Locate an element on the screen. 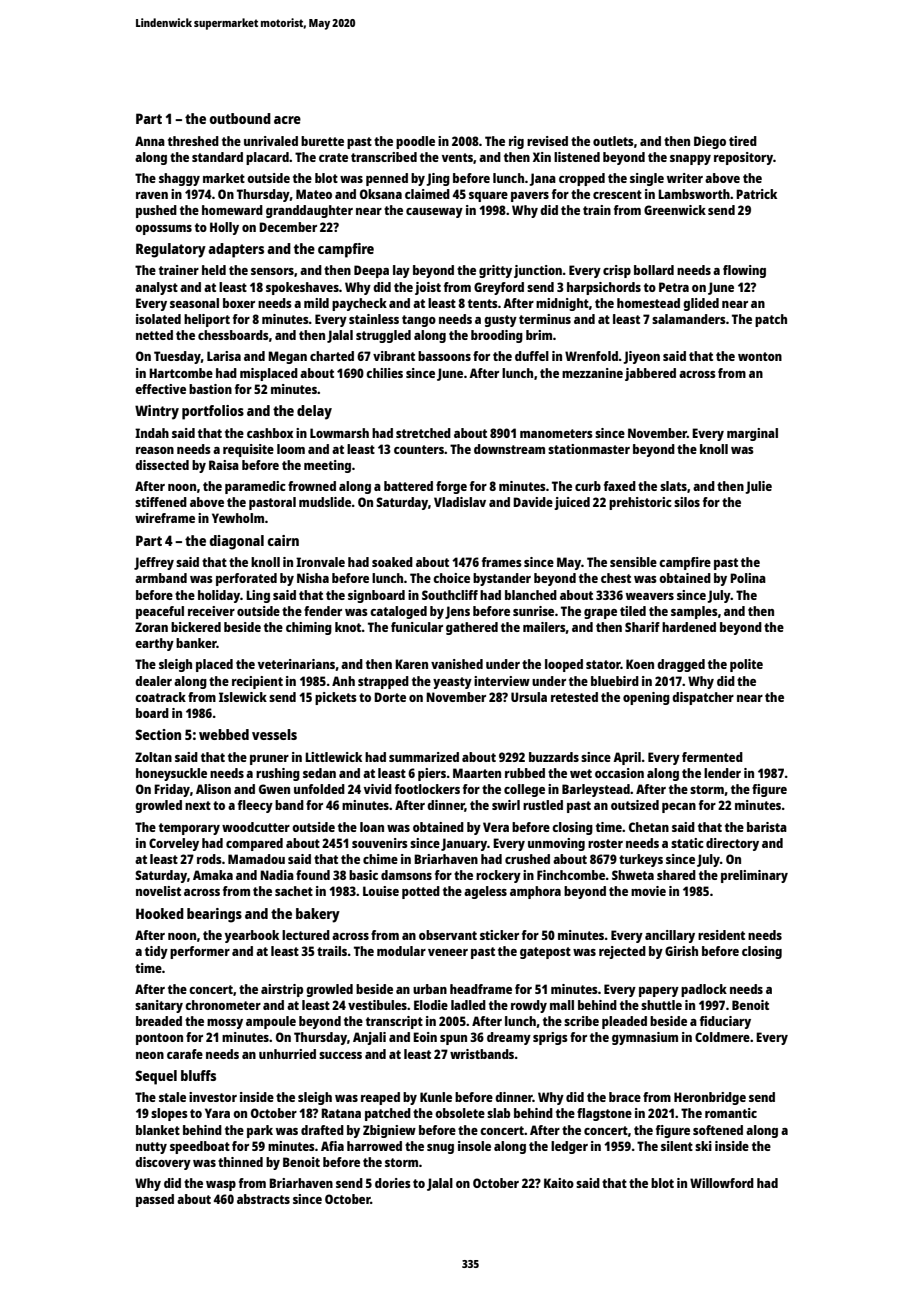  slats is located at coordinates (673, 486).
